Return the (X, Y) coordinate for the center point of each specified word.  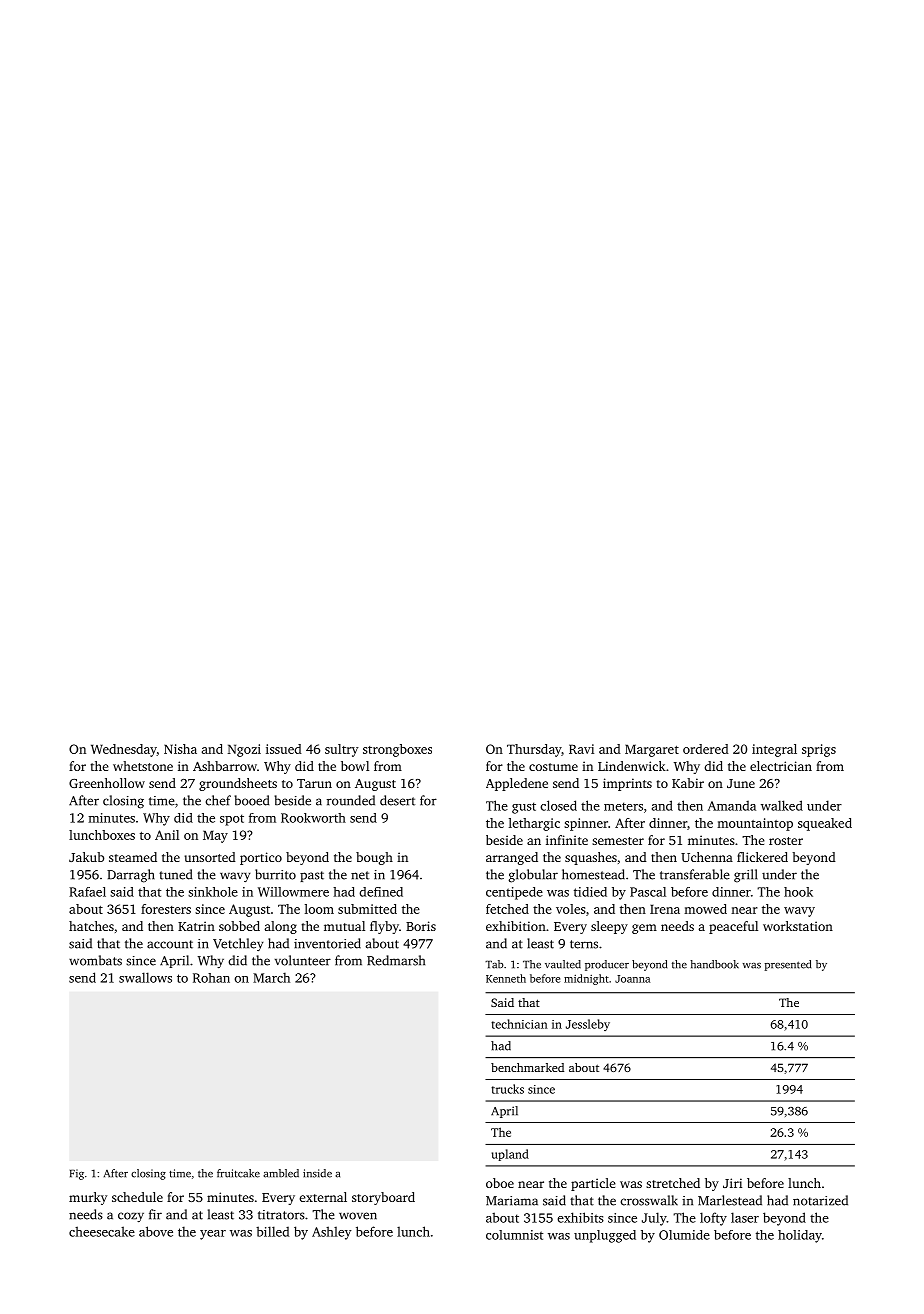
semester (618, 841)
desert (397, 800)
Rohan (211, 978)
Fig (77, 1174)
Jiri (732, 1183)
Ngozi (244, 750)
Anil (167, 835)
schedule (137, 1197)
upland (510, 1155)
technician (519, 1024)
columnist (514, 1235)
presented (788, 965)
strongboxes (397, 750)
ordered (706, 749)
